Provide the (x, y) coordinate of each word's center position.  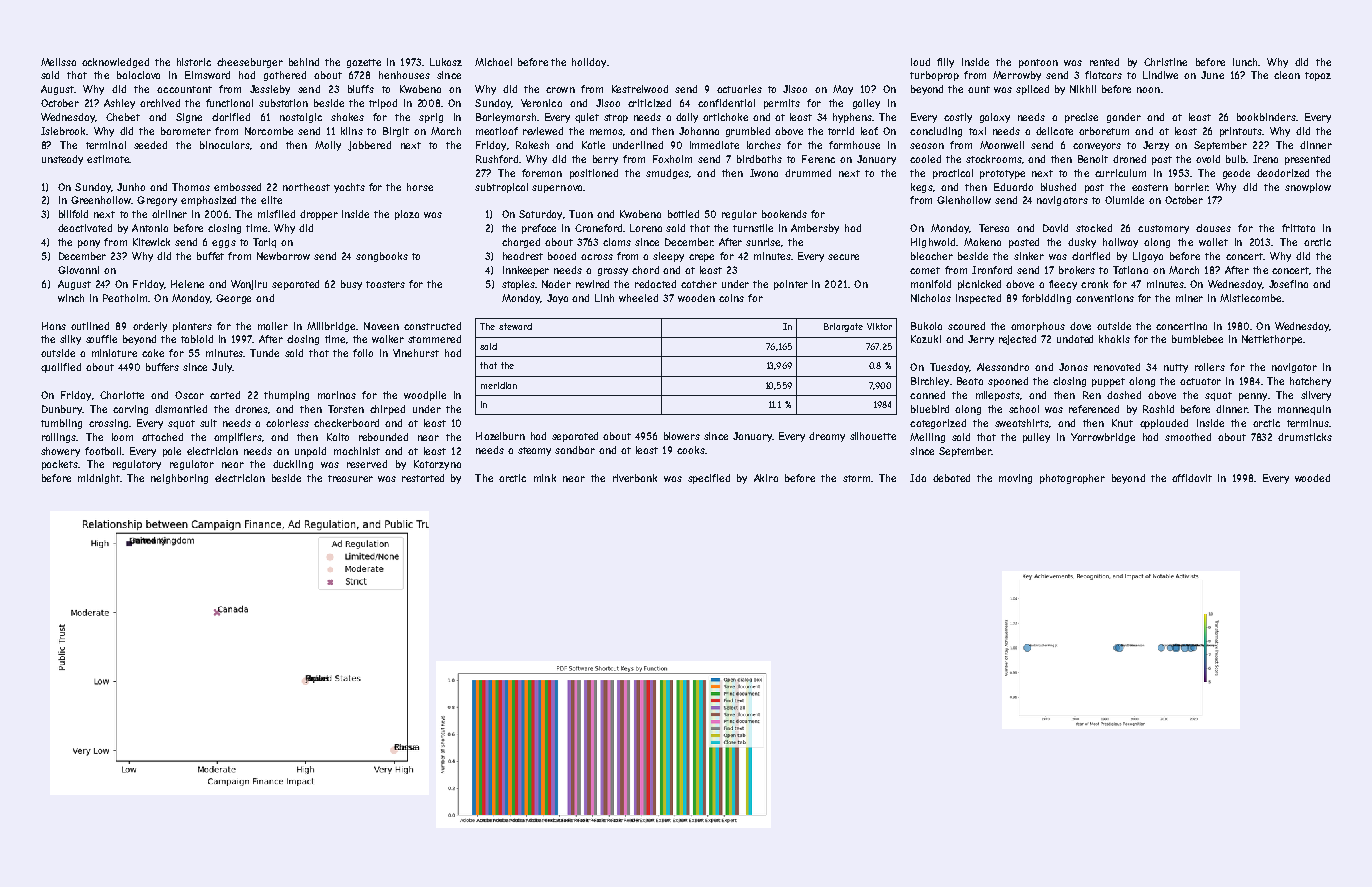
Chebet (123, 117)
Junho (131, 187)
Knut (1122, 423)
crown (560, 90)
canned (927, 395)
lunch (1245, 62)
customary (1163, 229)
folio (363, 353)
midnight (99, 479)
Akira (766, 478)
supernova (557, 189)
